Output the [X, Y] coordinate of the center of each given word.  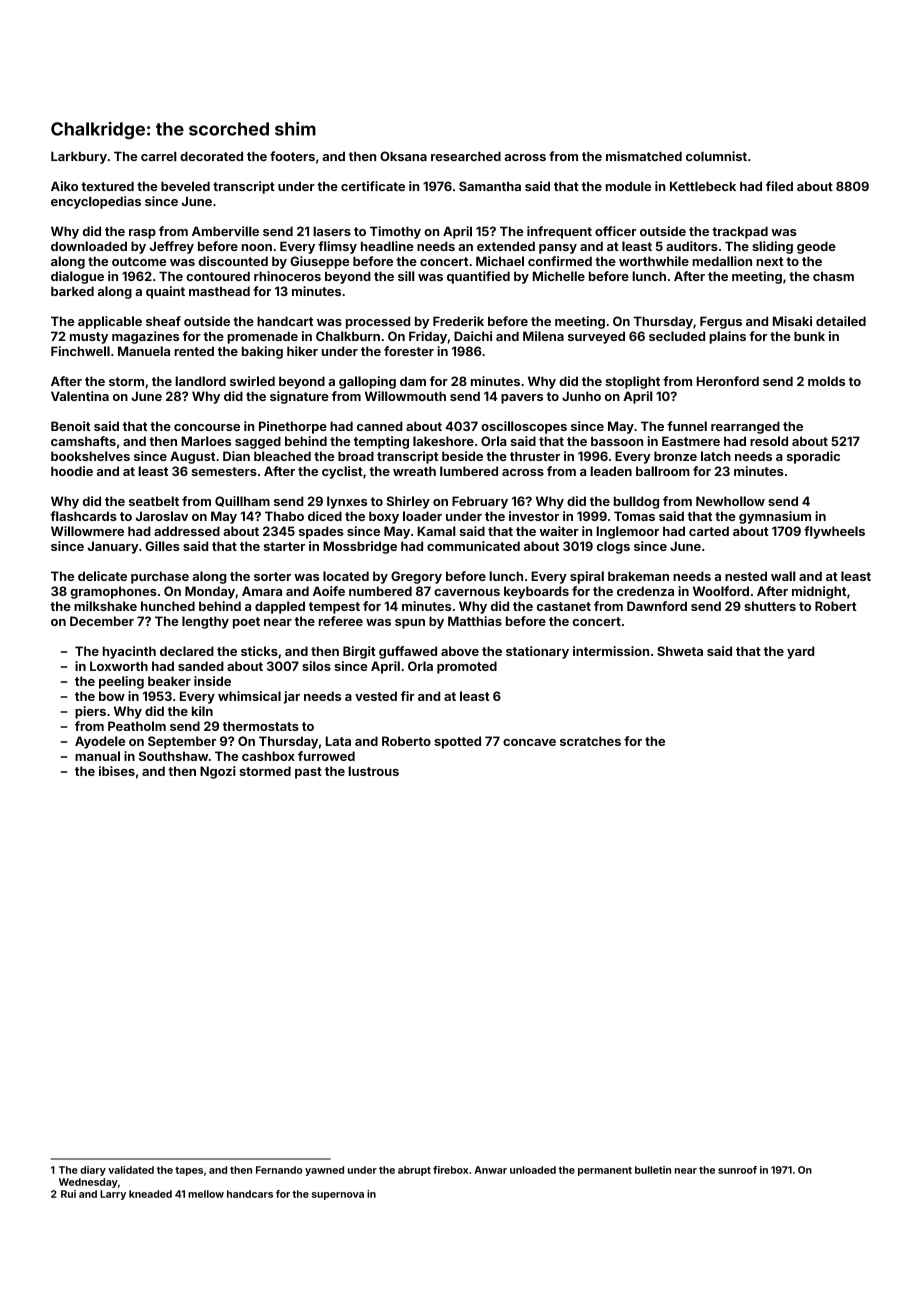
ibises [117, 771]
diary [93, 1171]
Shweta [680, 651]
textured [107, 186]
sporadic [813, 457]
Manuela [144, 351]
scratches [590, 741]
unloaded [533, 1170]
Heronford [728, 381]
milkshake [105, 606]
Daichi [473, 336]
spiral [587, 577]
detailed [841, 321]
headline [387, 246]
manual [97, 756]
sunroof [737, 1170]
